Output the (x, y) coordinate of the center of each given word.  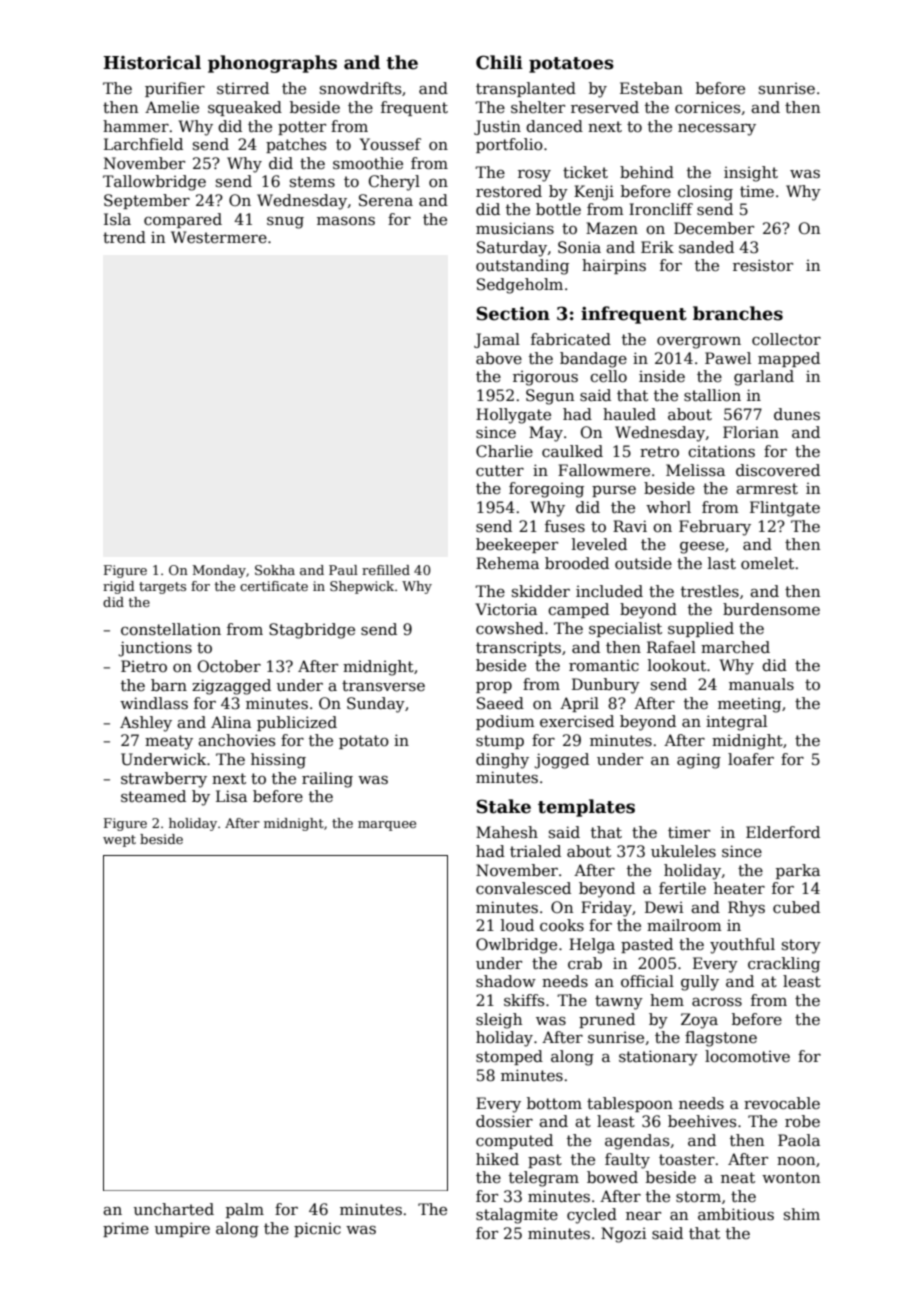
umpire (182, 1229)
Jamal (497, 340)
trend (124, 237)
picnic (317, 1229)
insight (751, 174)
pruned (607, 1020)
